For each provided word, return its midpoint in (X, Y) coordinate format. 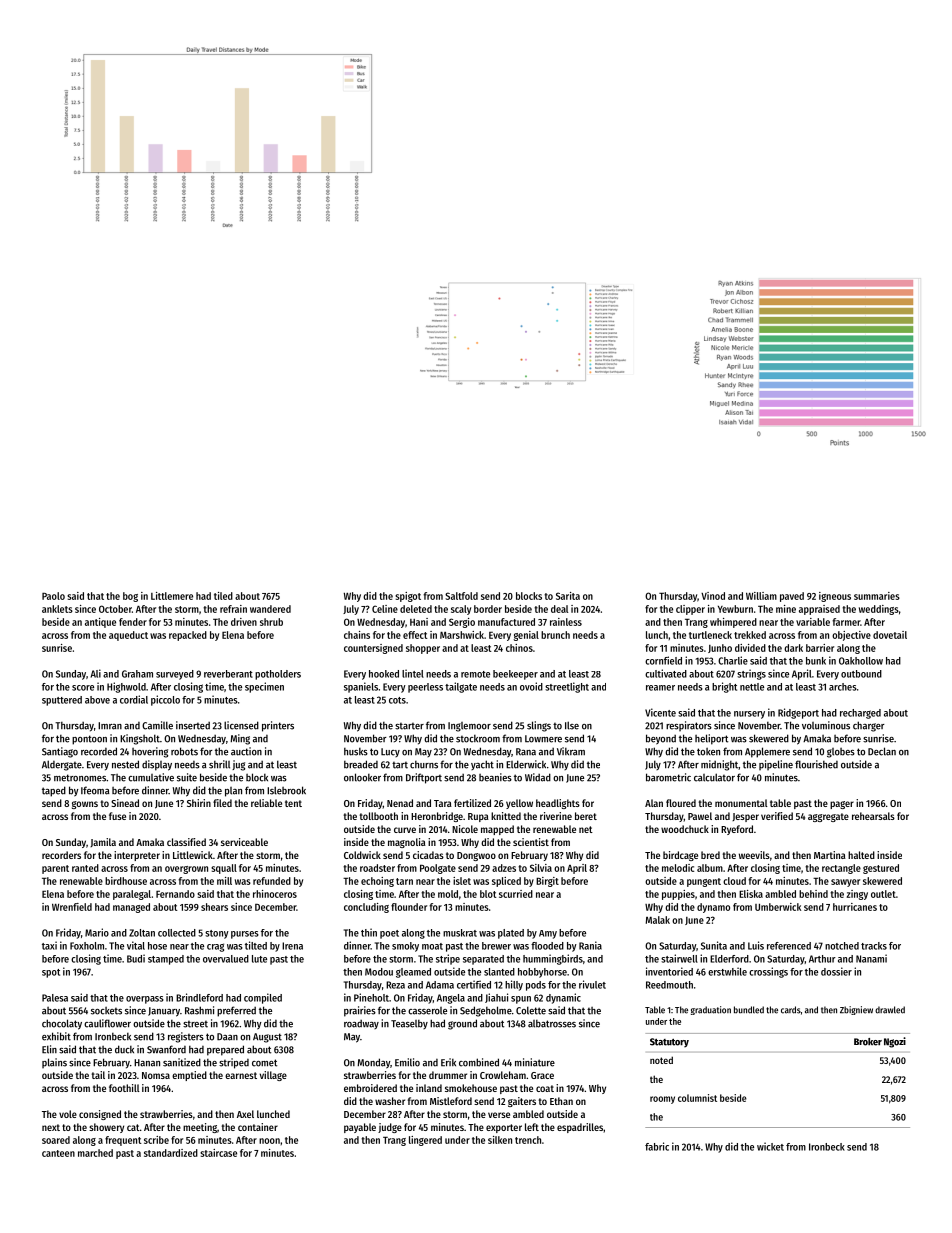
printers (278, 726)
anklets (57, 609)
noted (661, 1060)
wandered (270, 609)
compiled (263, 998)
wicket (770, 1146)
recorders (61, 855)
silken (500, 1140)
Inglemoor (469, 727)
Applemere (767, 752)
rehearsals (873, 816)
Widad (538, 777)
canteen (58, 1153)
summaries (877, 596)
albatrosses (552, 1024)
